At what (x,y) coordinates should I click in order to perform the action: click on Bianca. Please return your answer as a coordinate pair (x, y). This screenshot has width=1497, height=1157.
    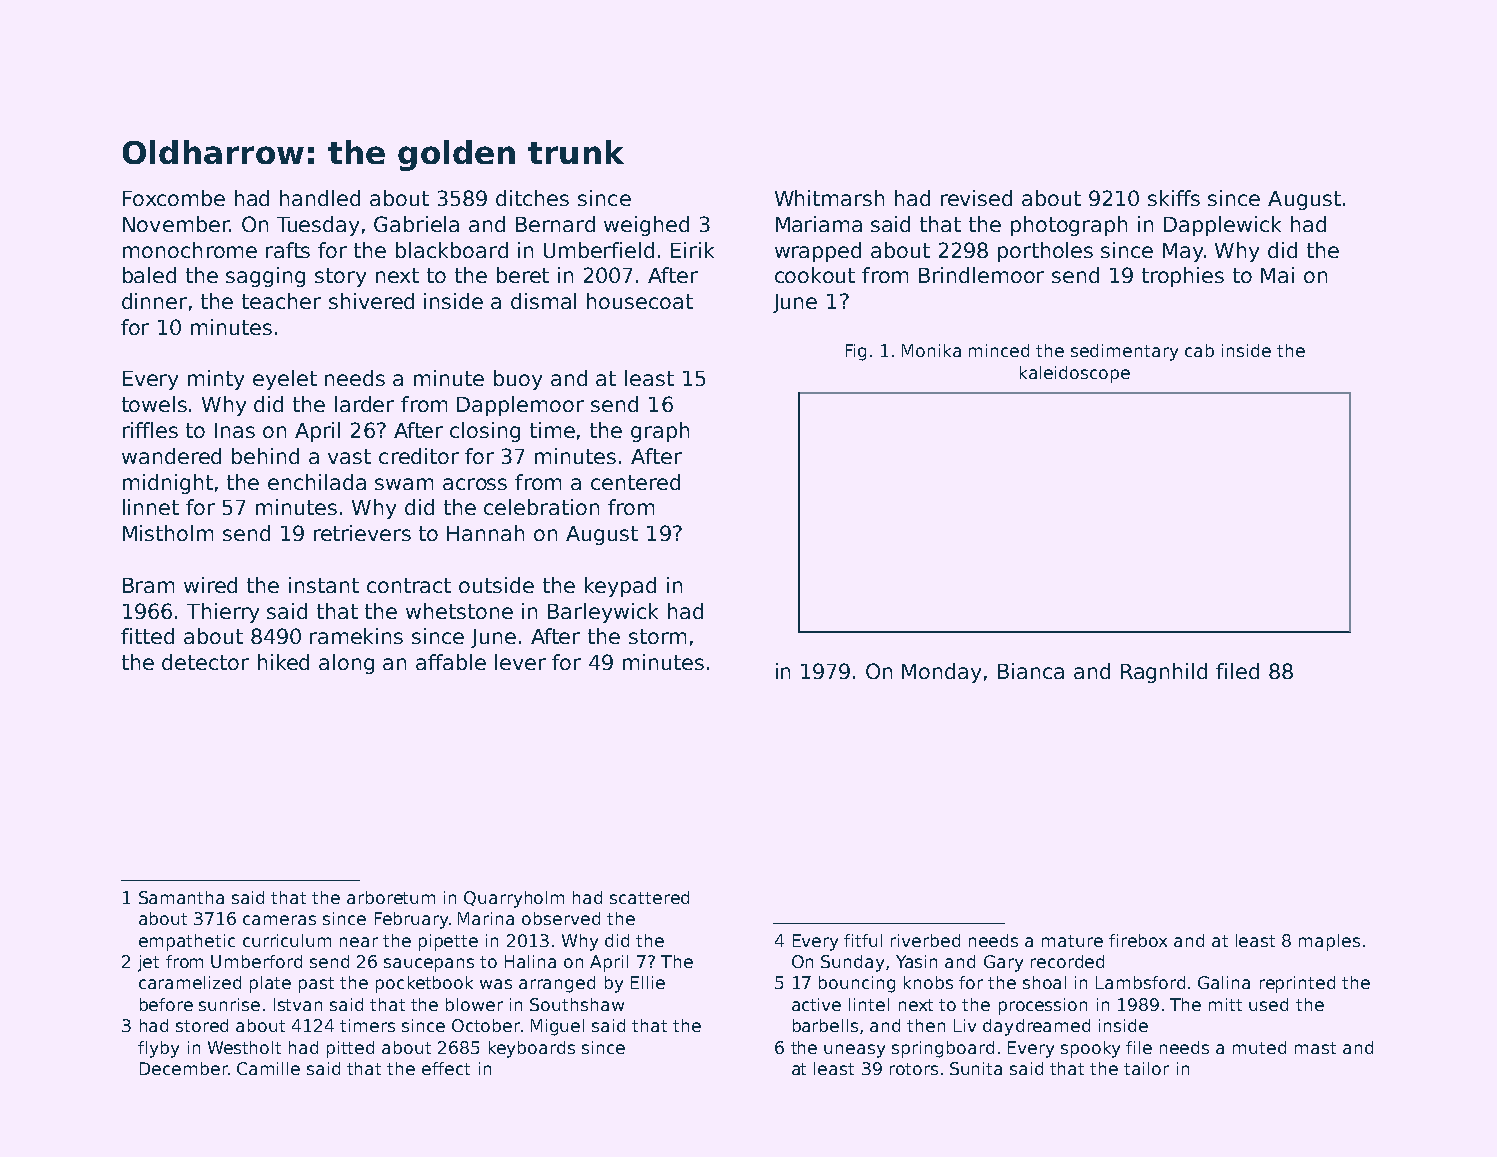
    Looking at the image, I should click on (1031, 671).
